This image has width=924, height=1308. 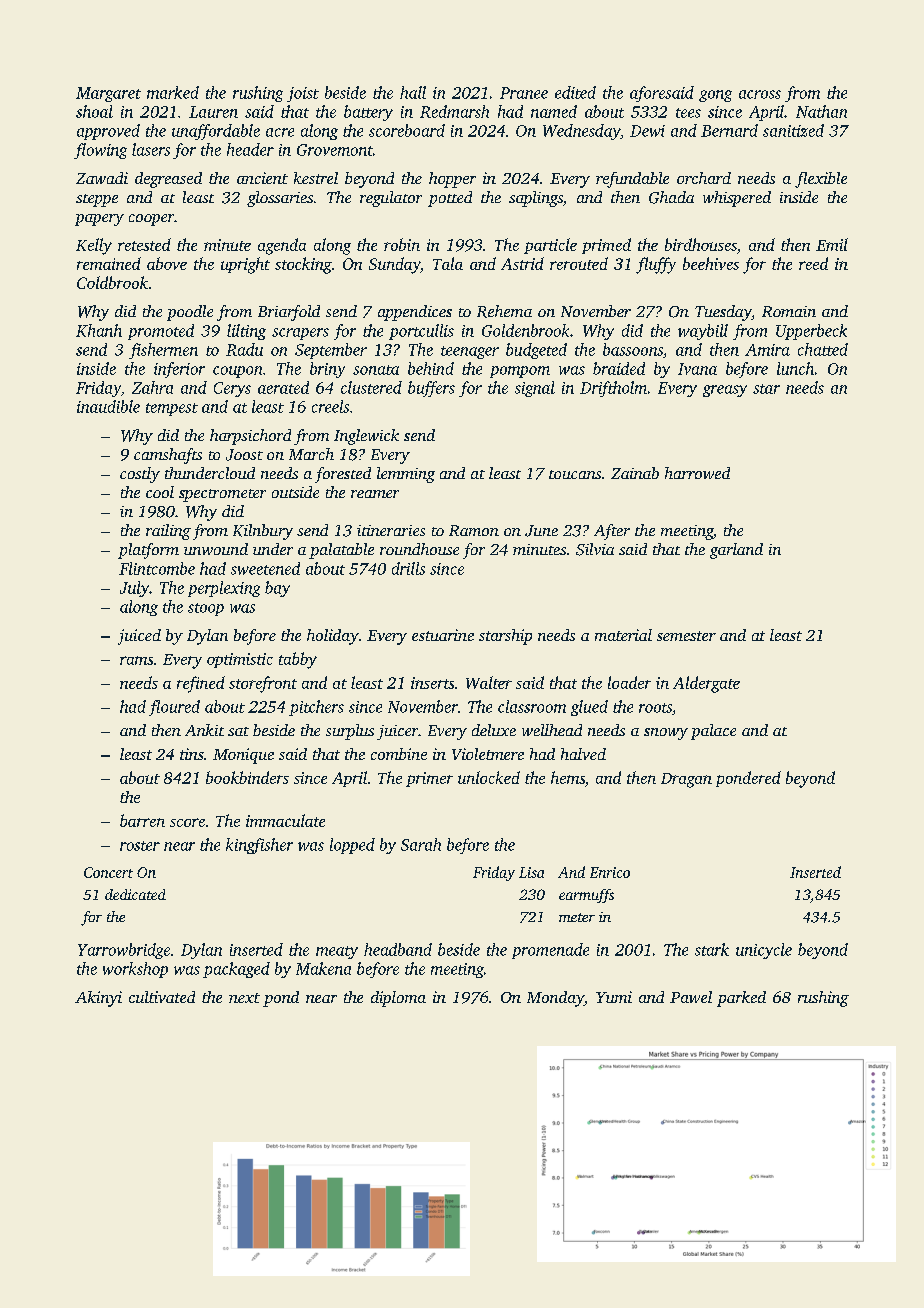 What do you see at coordinates (173, 92) in the image?
I see `marked` at bounding box center [173, 92].
